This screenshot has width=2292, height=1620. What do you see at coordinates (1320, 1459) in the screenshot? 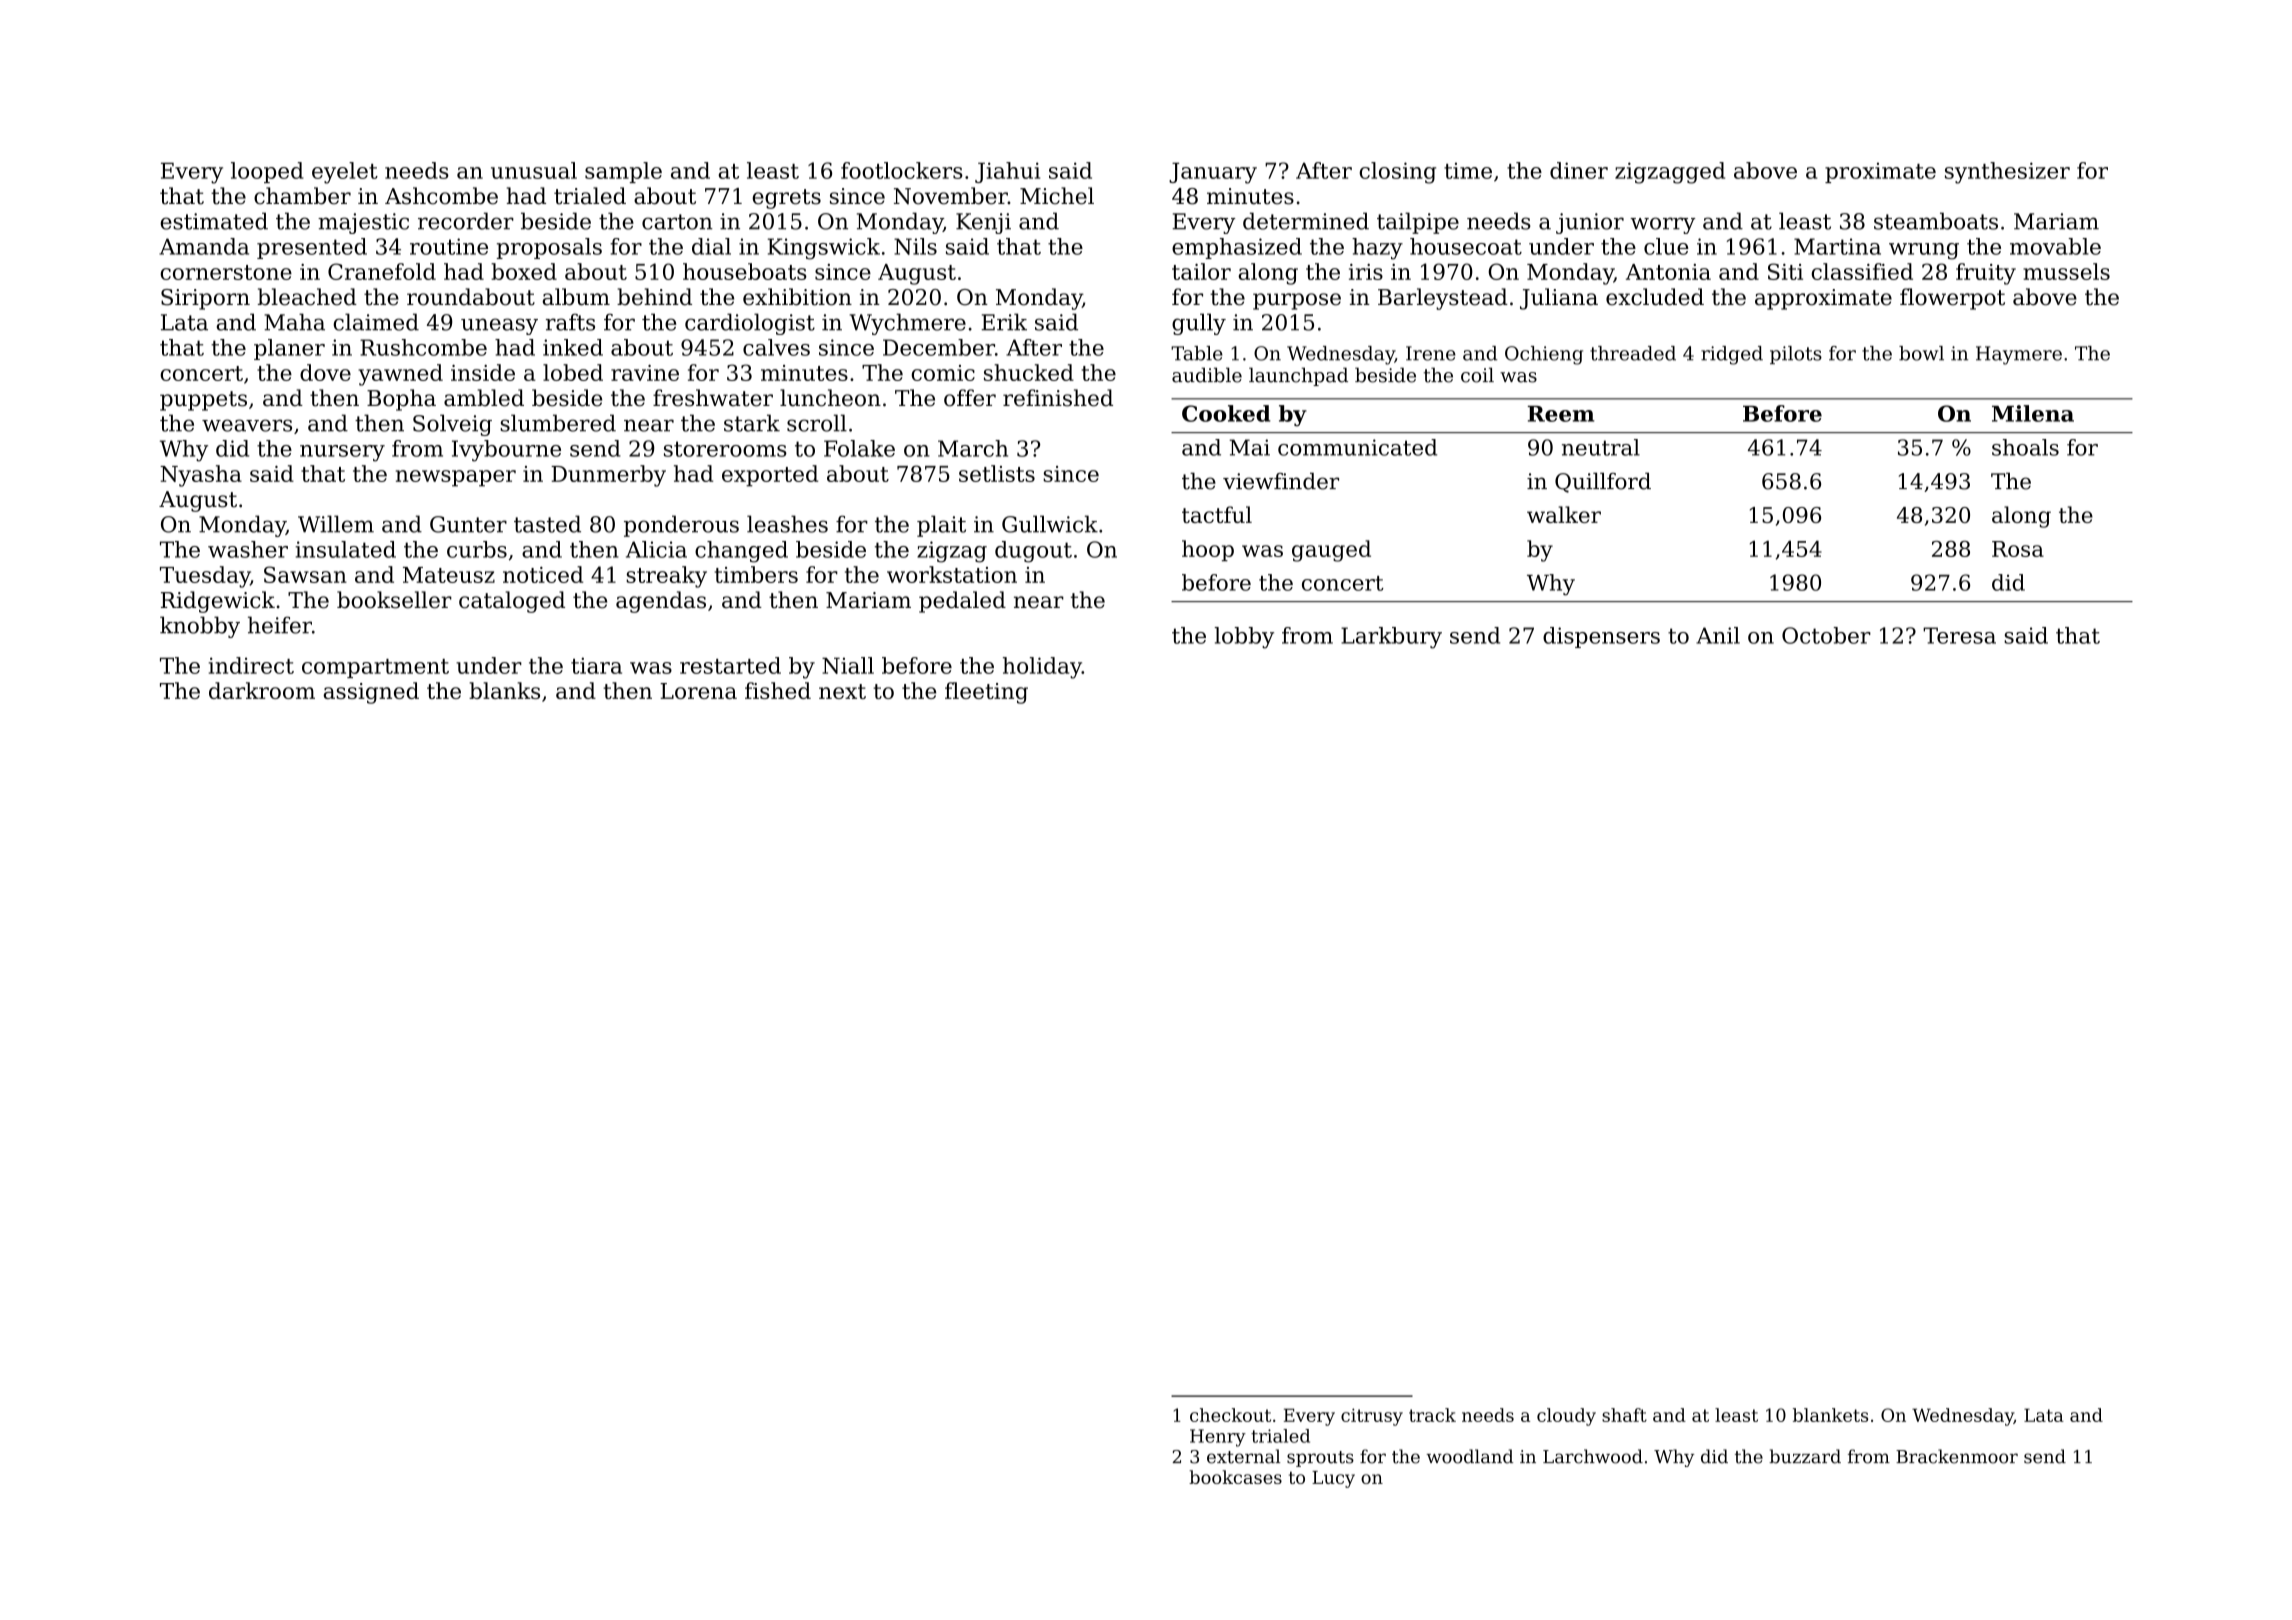
I see `sprouts` at bounding box center [1320, 1459].
